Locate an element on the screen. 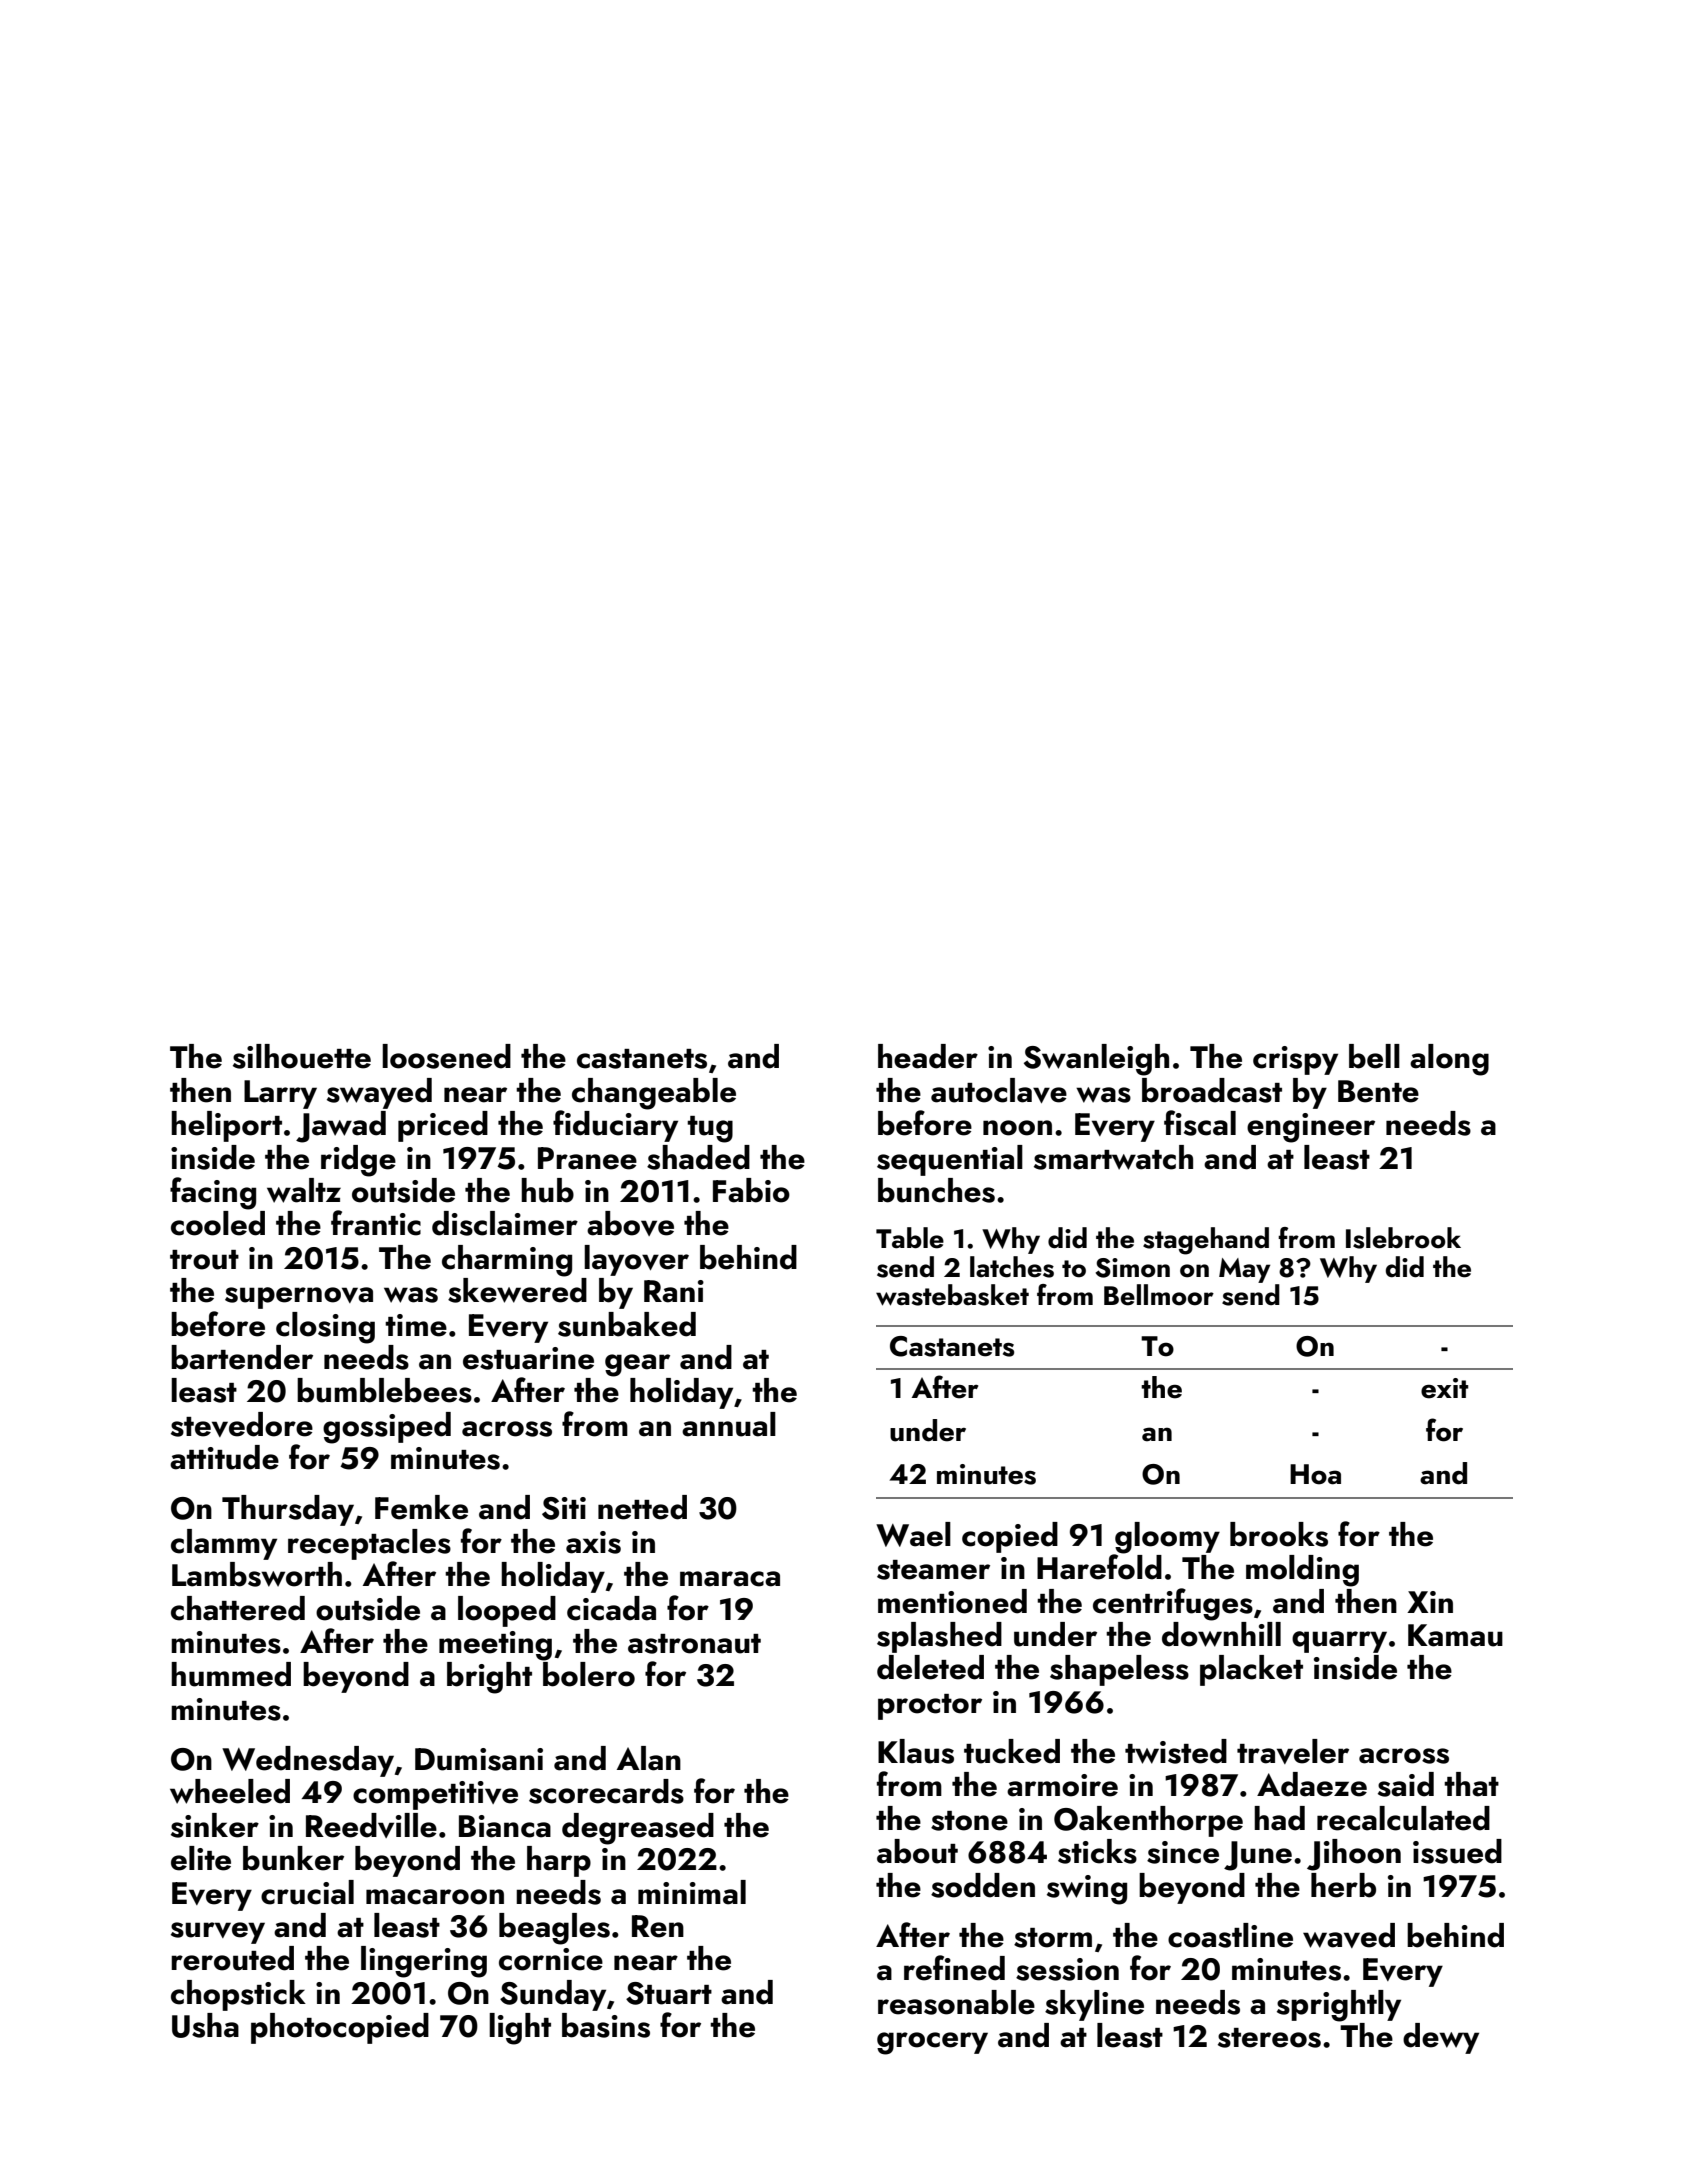 The width and height of the screenshot is (1683, 2178). broadcast is located at coordinates (1212, 1090).
